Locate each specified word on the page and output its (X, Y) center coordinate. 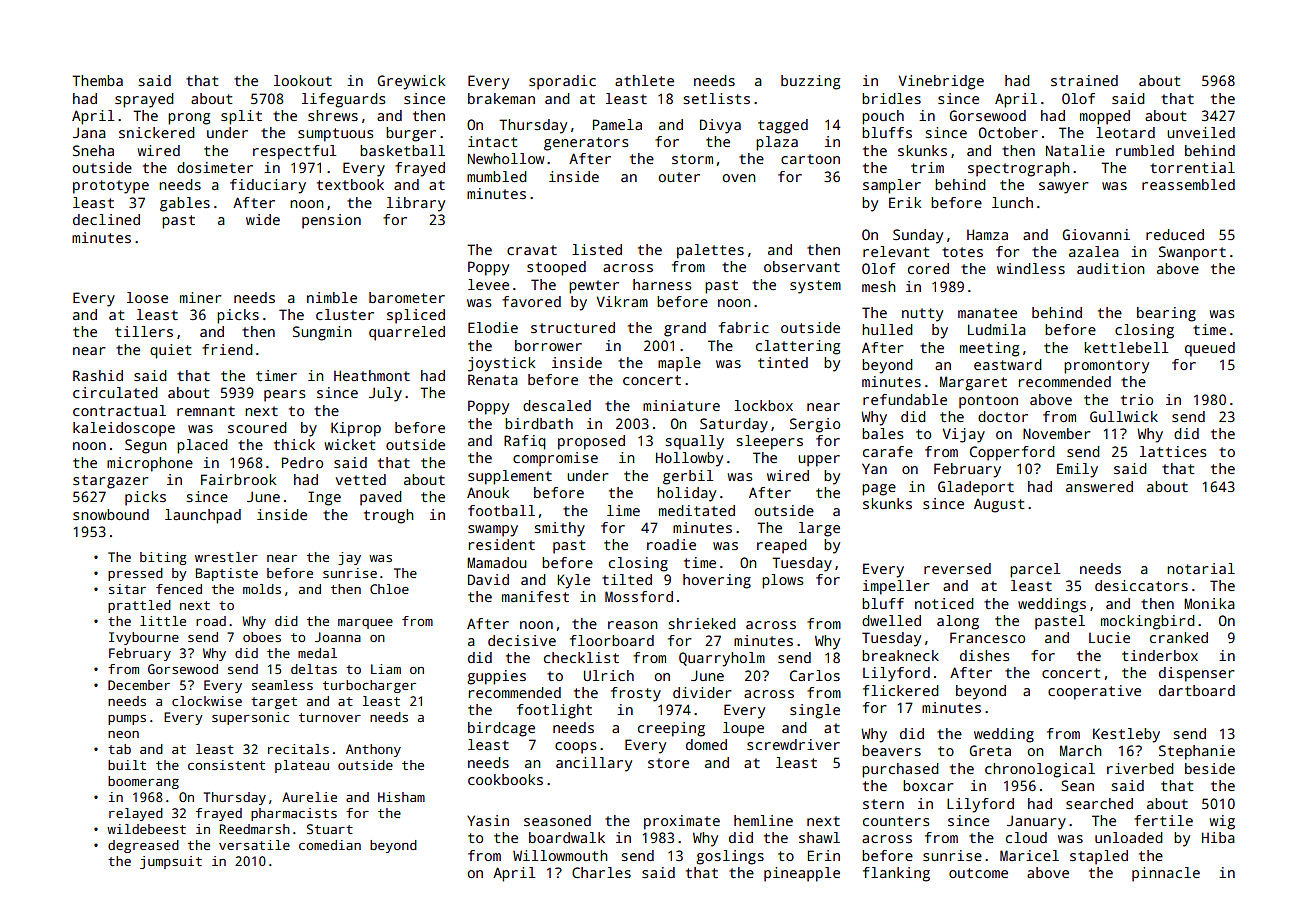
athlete (644, 80)
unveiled (1201, 132)
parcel (1035, 570)
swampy (493, 531)
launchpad (203, 516)
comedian (330, 845)
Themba (97, 80)
